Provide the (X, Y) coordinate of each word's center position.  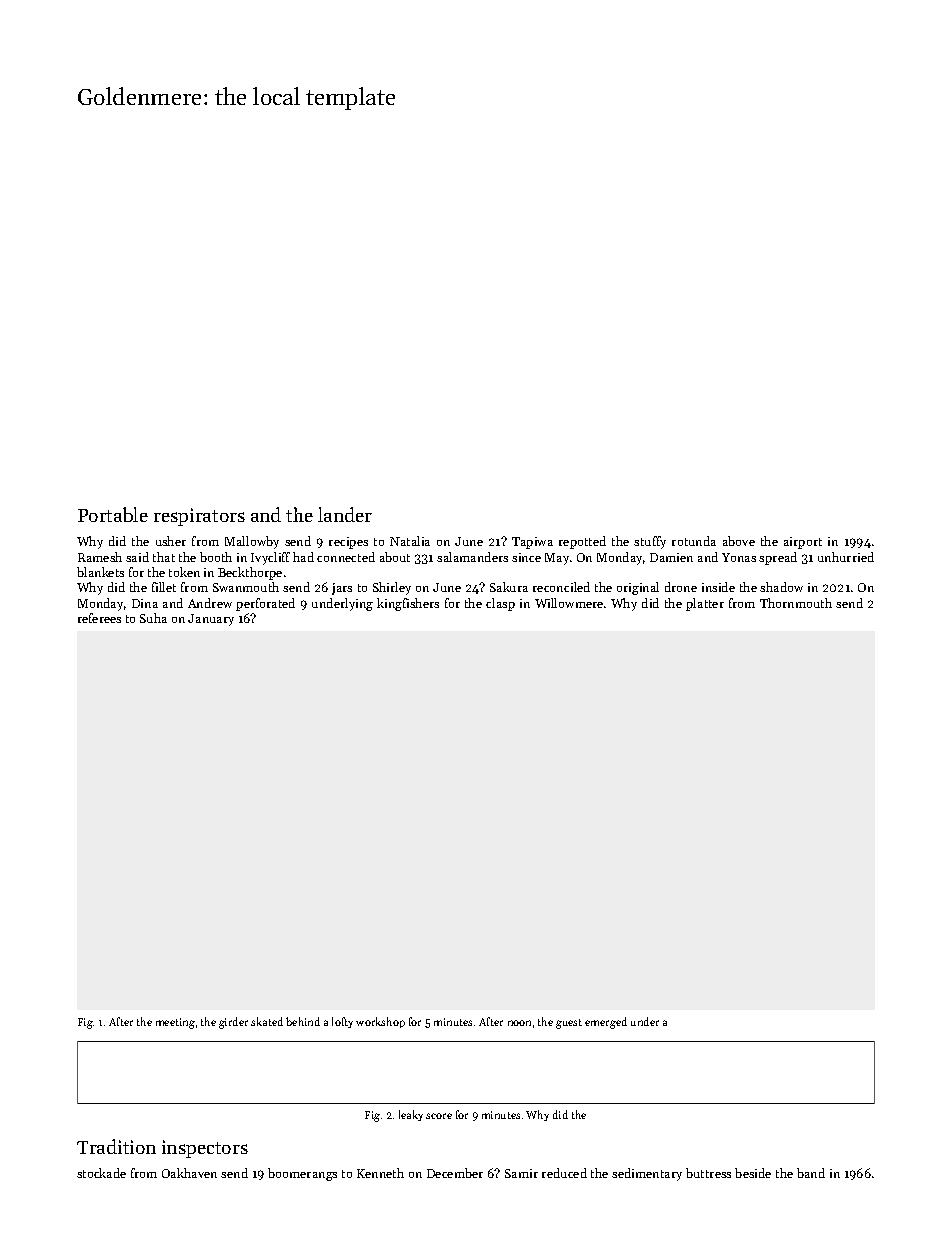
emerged (606, 1023)
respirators (199, 517)
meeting (175, 1023)
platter (705, 604)
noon (519, 1023)
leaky (411, 1115)
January (211, 620)
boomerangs (302, 1174)
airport (803, 543)
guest (569, 1024)
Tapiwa (532, 543)
